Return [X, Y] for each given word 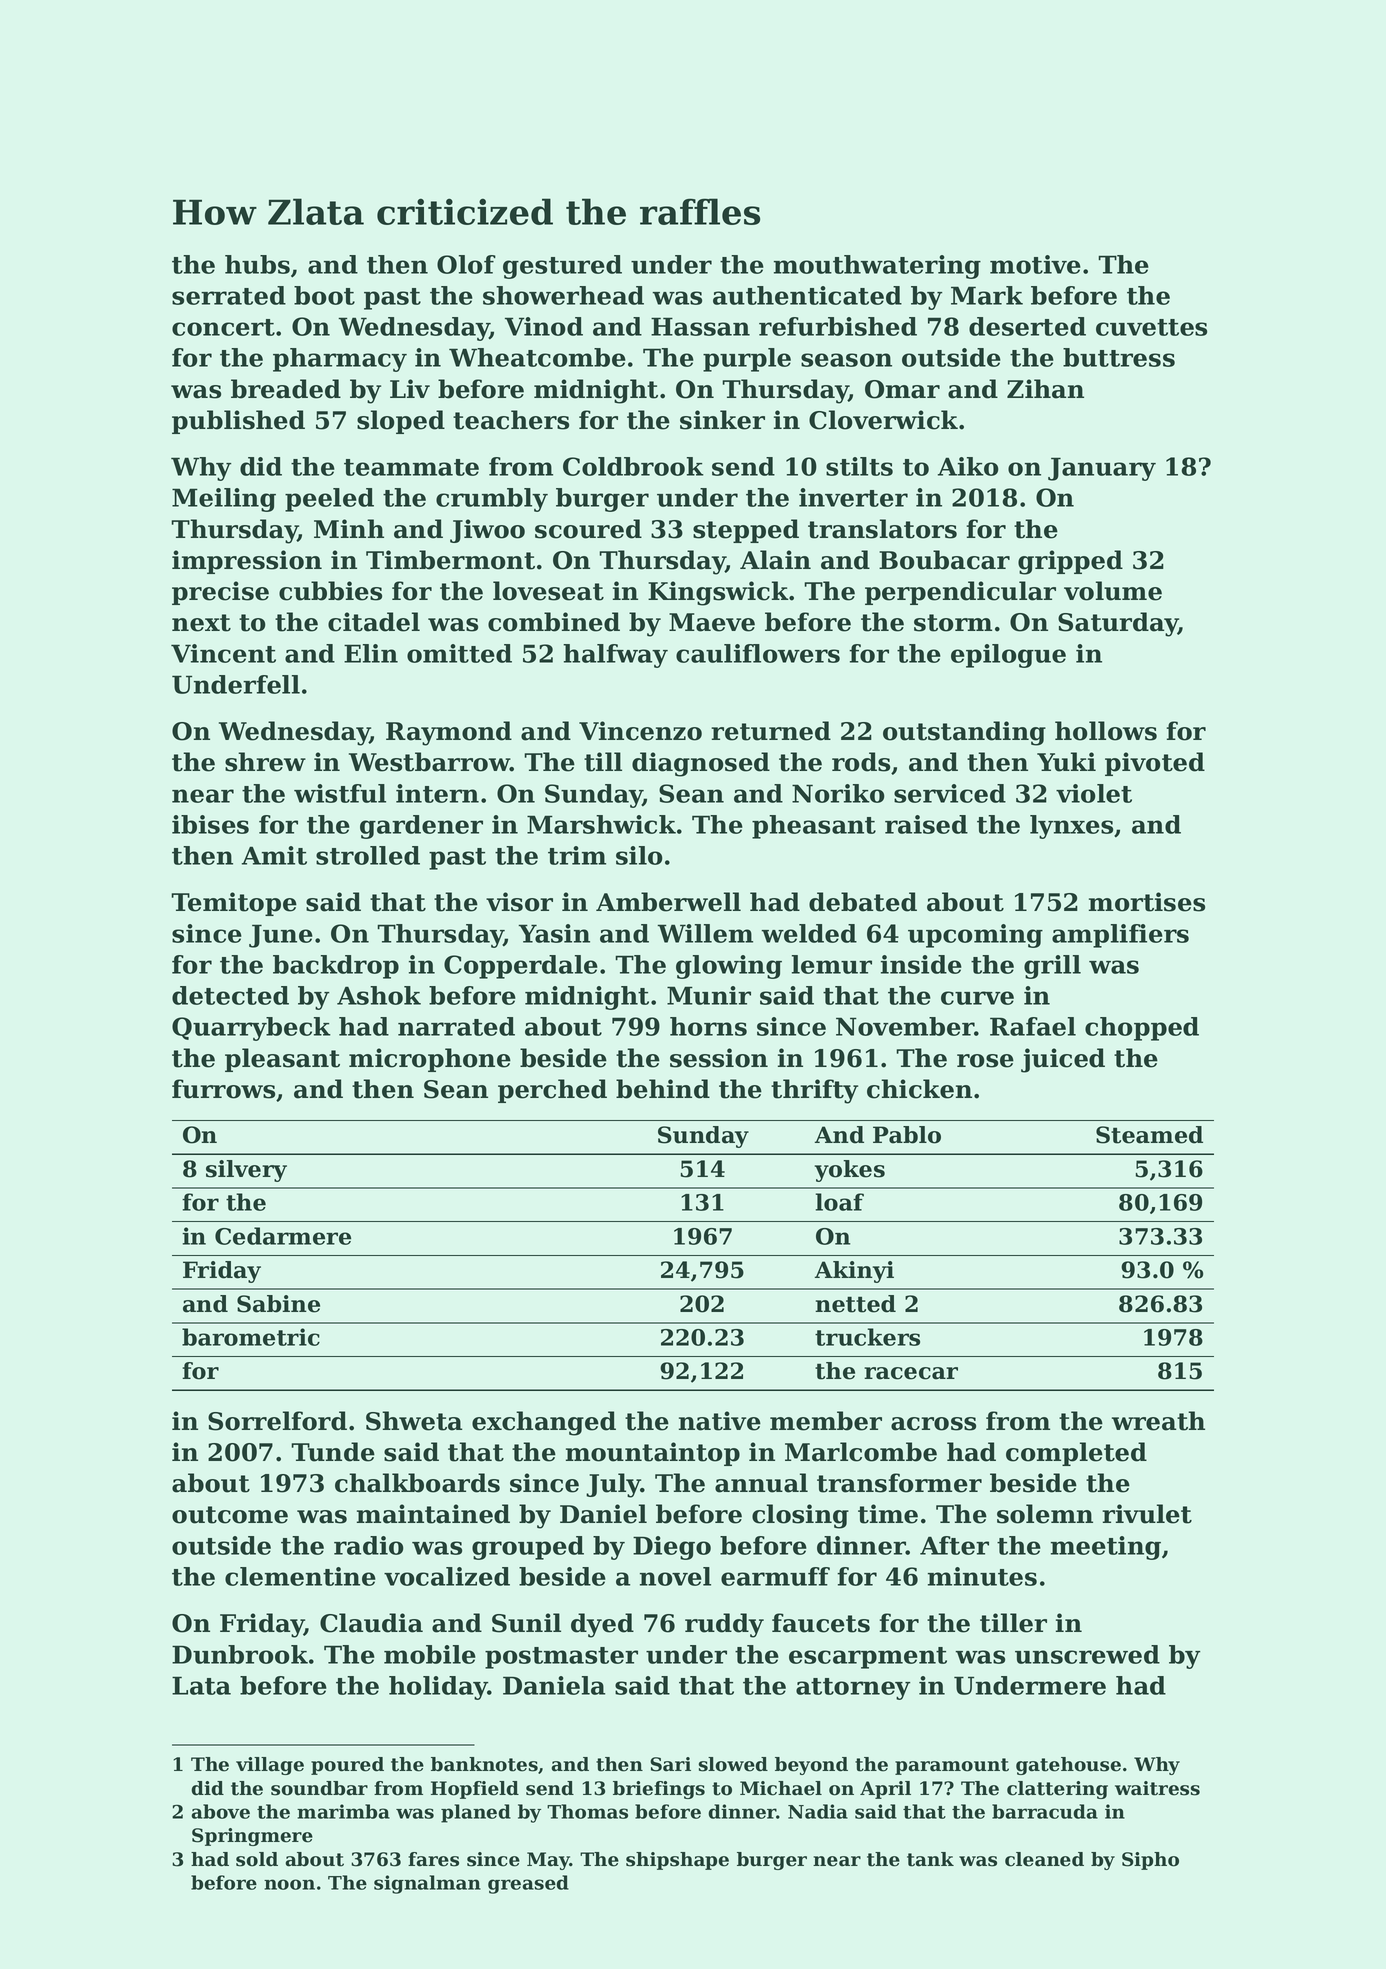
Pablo [907, 1135]
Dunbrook [240, 1654]
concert [223, 327]
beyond [811, 1766]
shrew [265, 762]
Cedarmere [283, 1236]
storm [953, 623]
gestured [562, 267]
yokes [850, 1171]
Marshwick [601, 824]
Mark [987, 295]
